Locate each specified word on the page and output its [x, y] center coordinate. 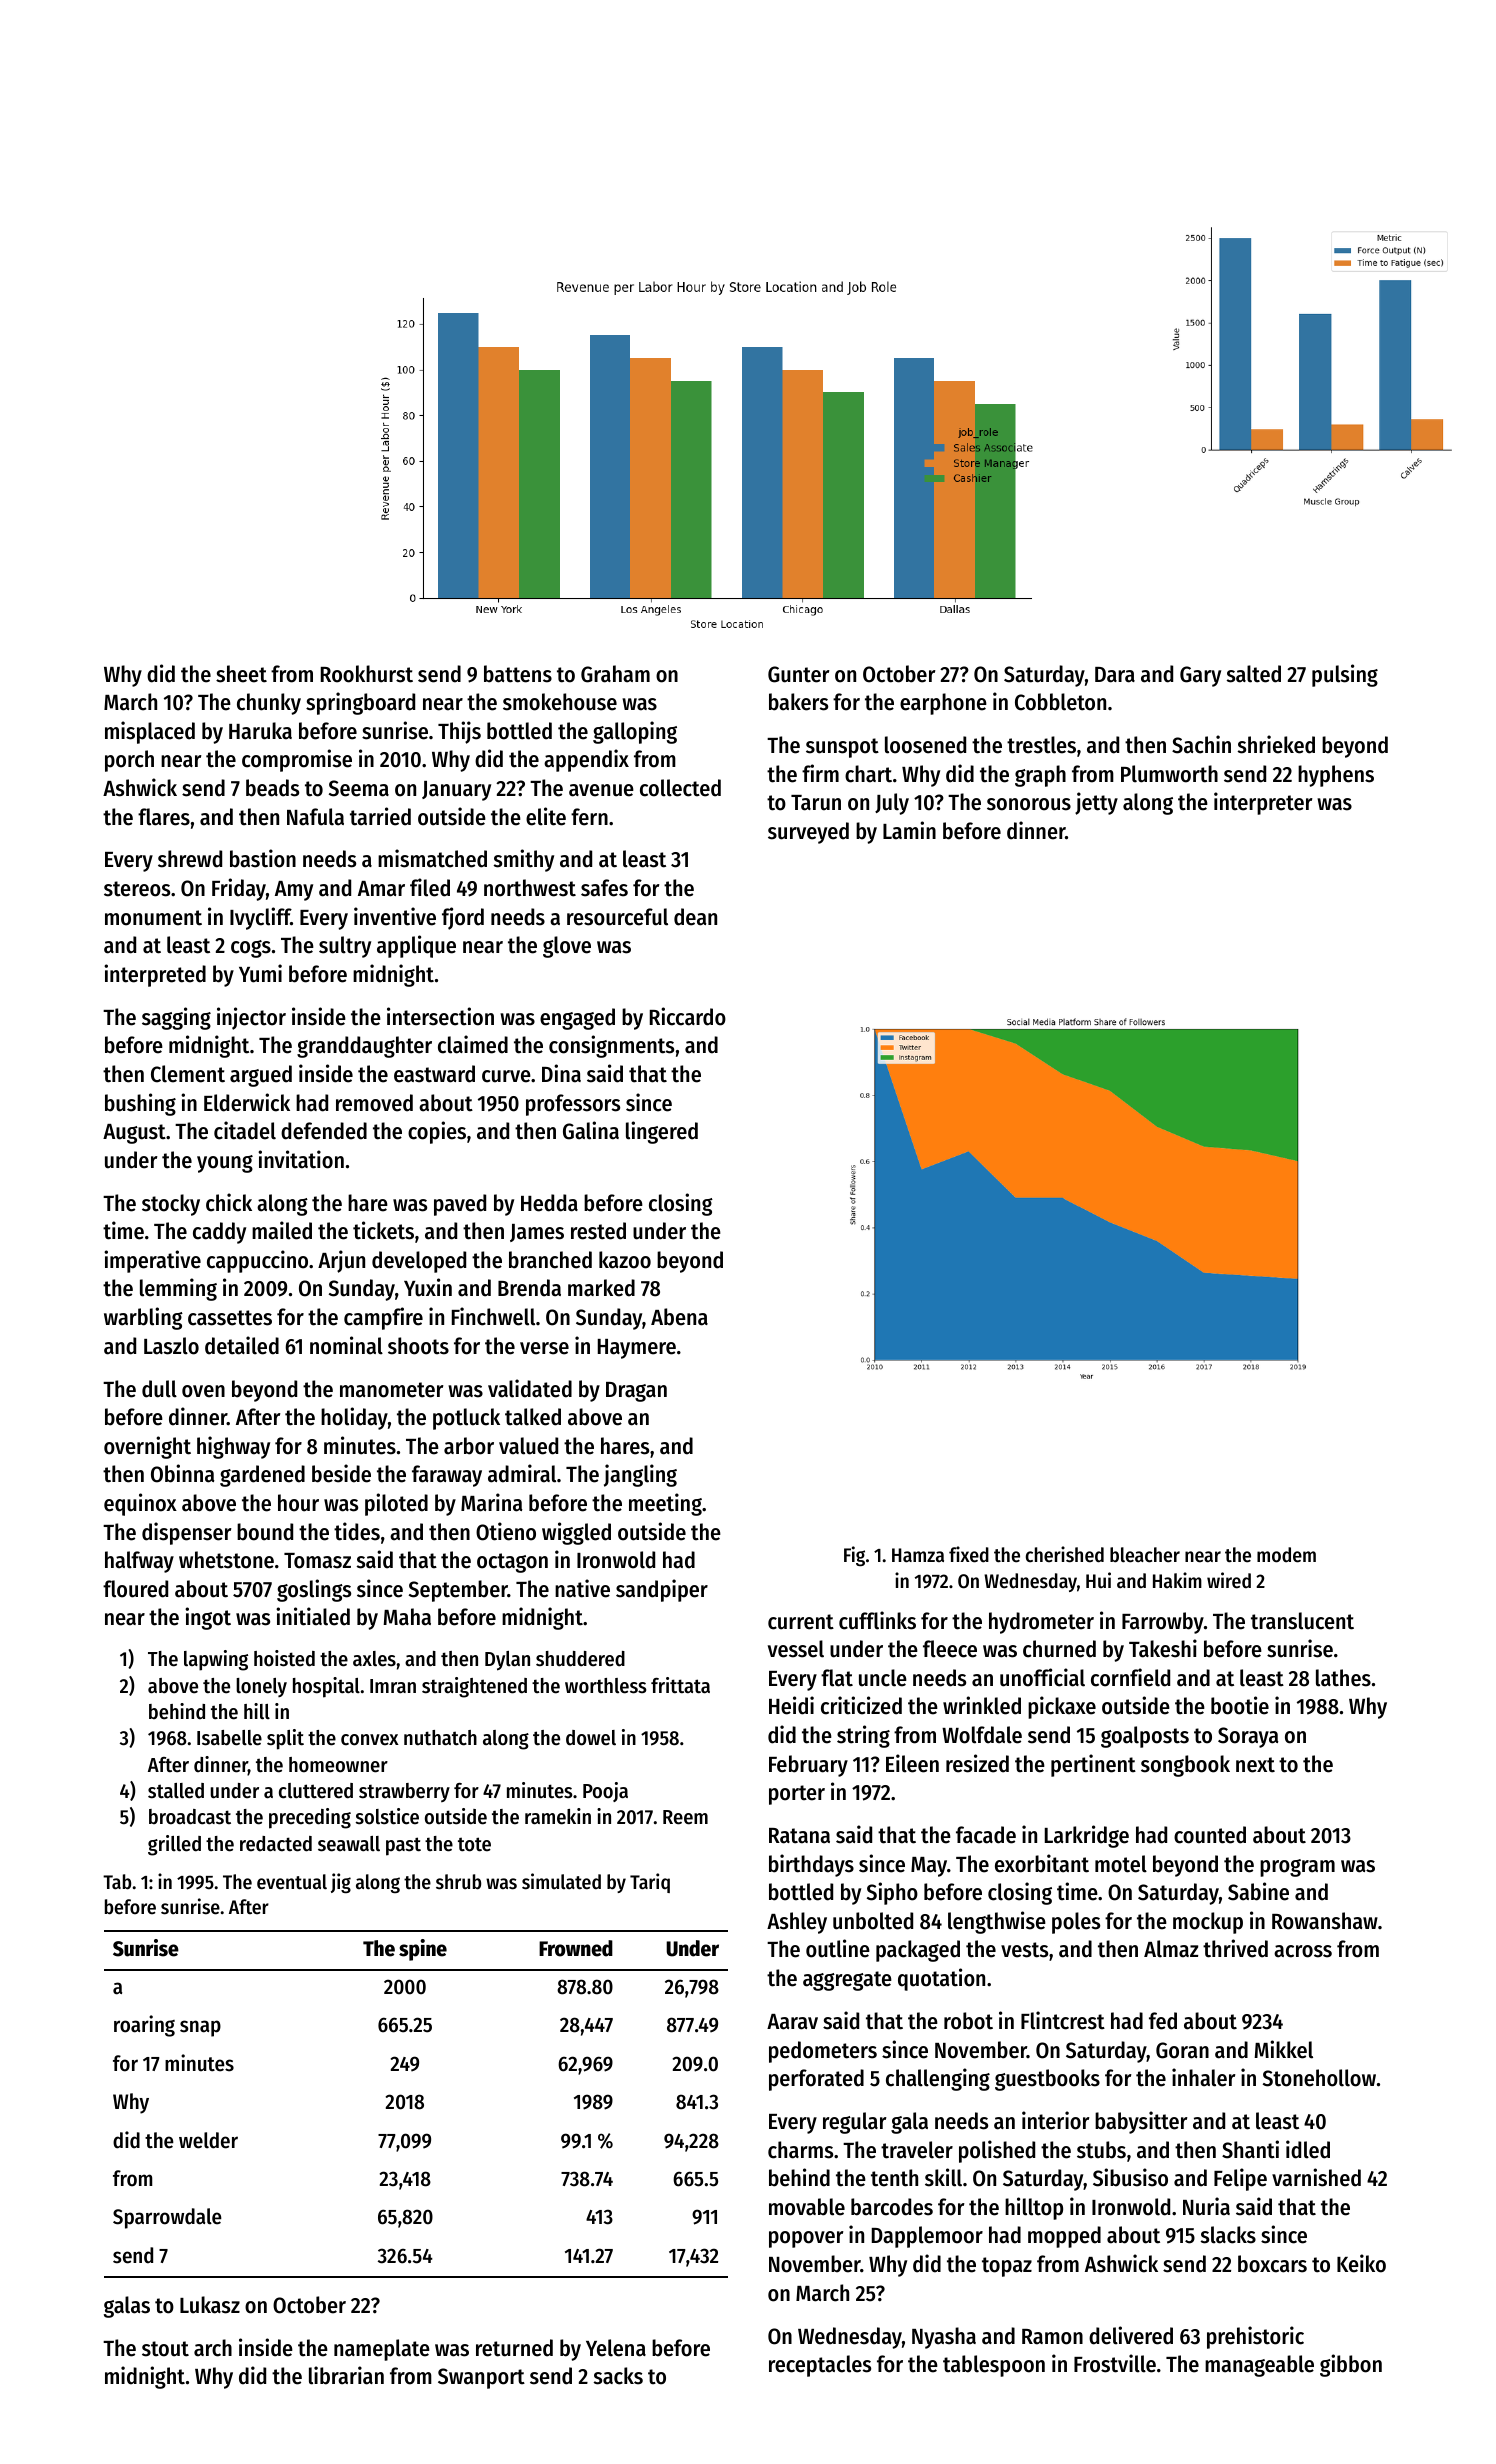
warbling [143, 1318]
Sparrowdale [167, 2218]
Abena [679, 1317]
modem [1286, 1555]
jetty [1096, 803]
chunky [269, 704]
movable [807, 2207]
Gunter [799, 674]
